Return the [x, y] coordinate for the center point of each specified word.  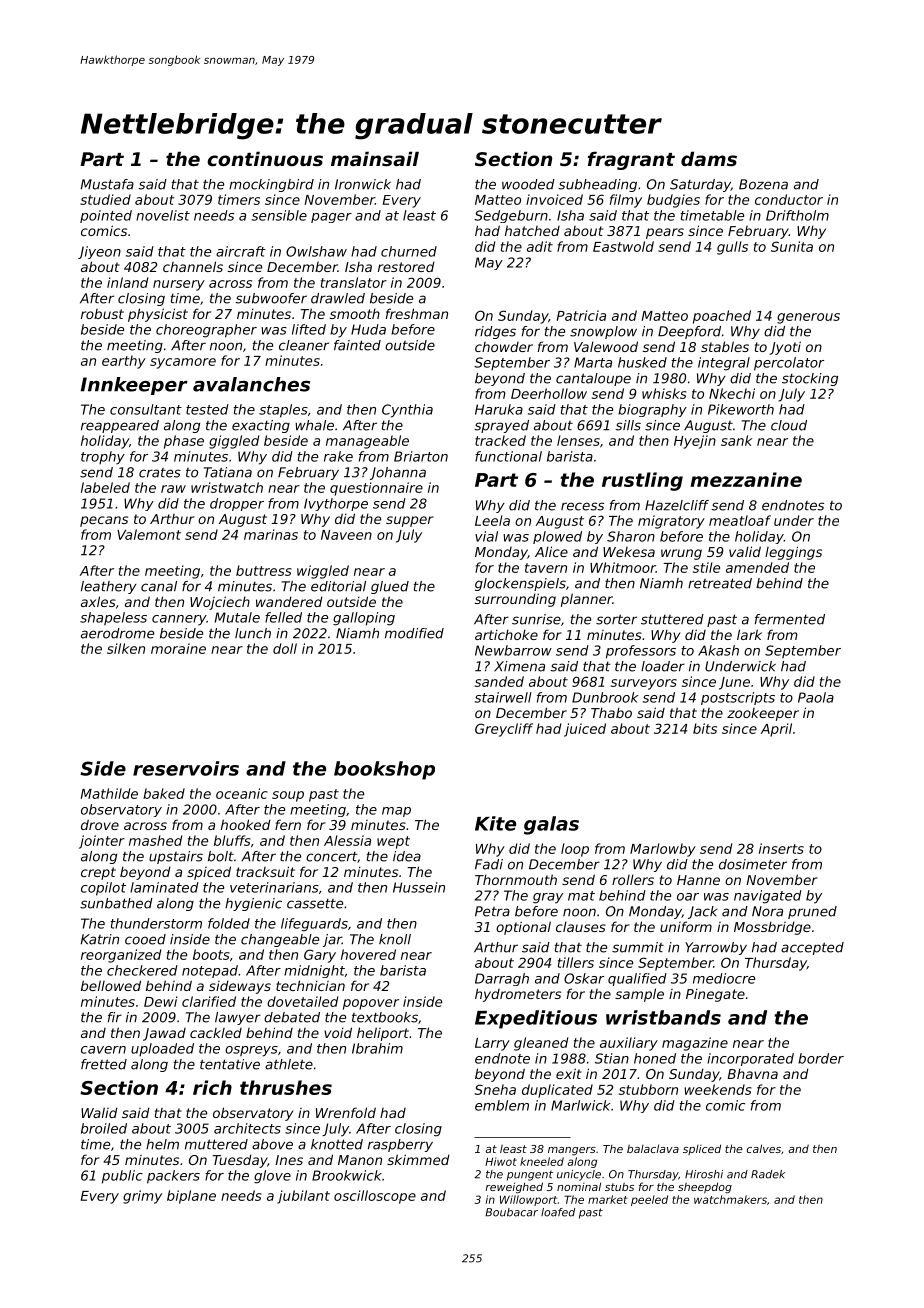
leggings [793, 553]
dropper [237, 504]
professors [641, 652]
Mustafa [107, 184]
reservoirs [186, 768]
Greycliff [504, 730]
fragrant [631, 160]
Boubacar [511, 1212]
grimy [142, 1197]
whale [314, 425]
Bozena [763, 184]
